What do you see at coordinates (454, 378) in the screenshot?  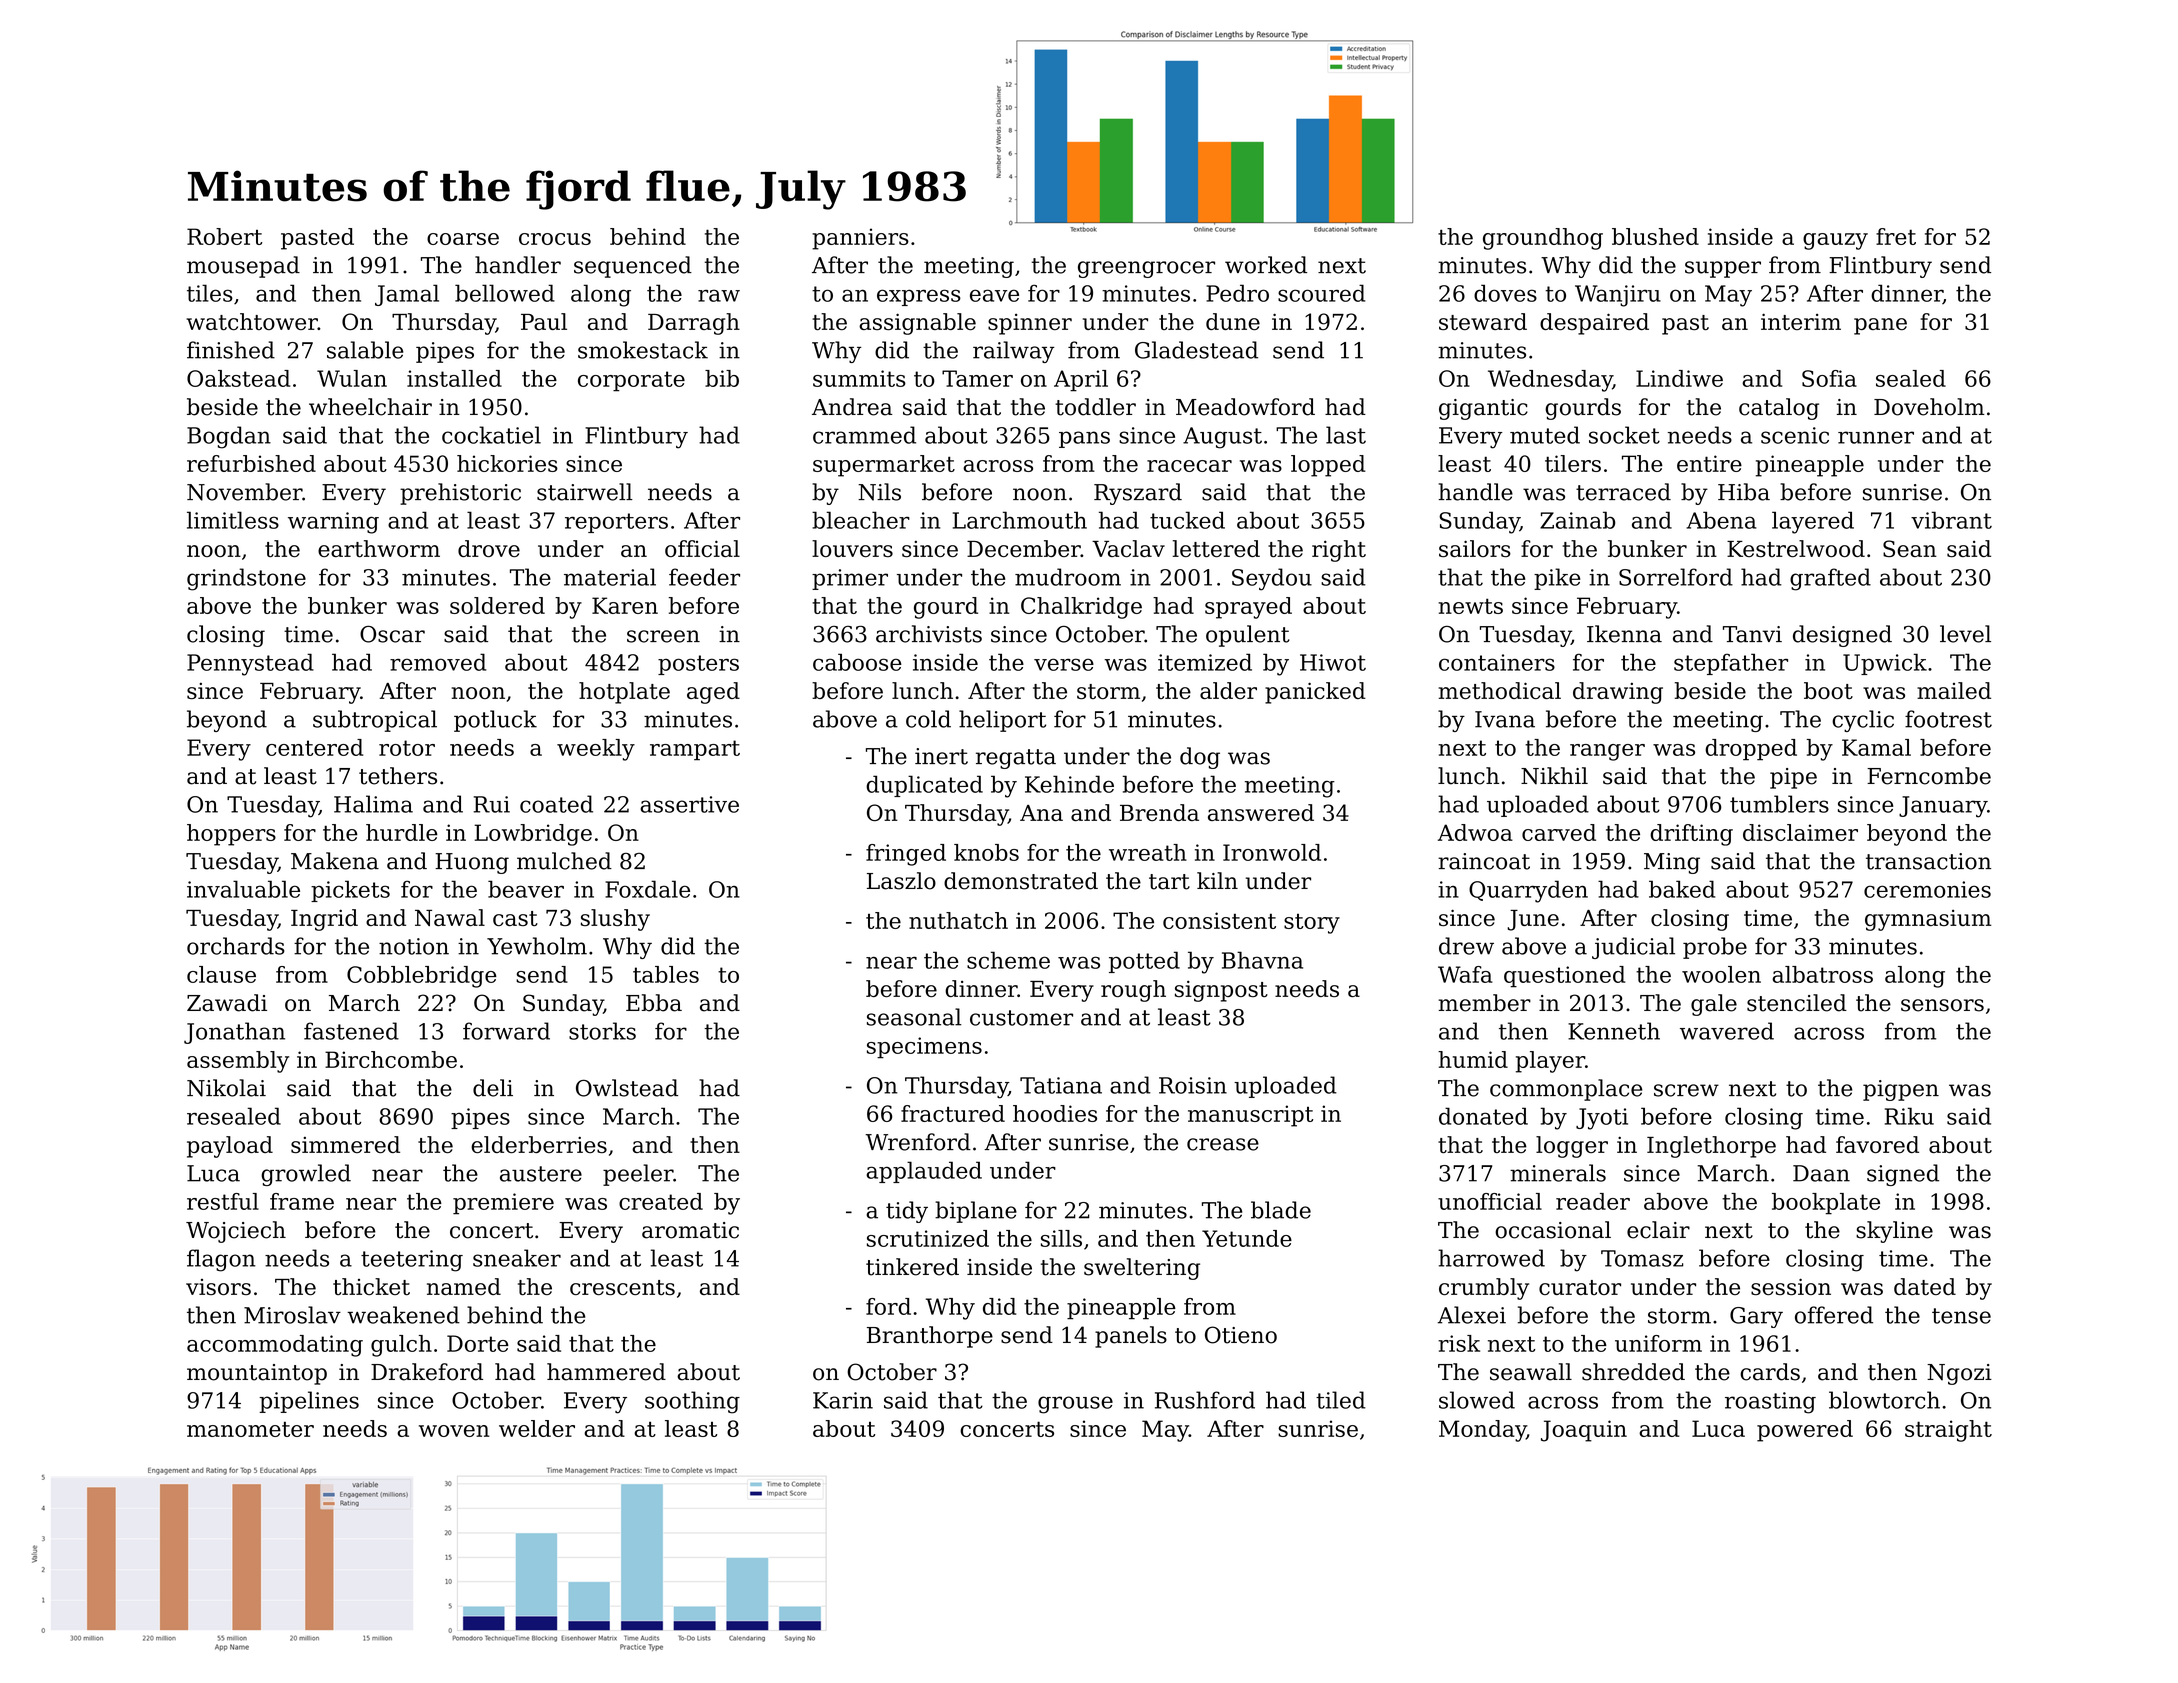 I see `installed` at bounding box center [454, 378].
